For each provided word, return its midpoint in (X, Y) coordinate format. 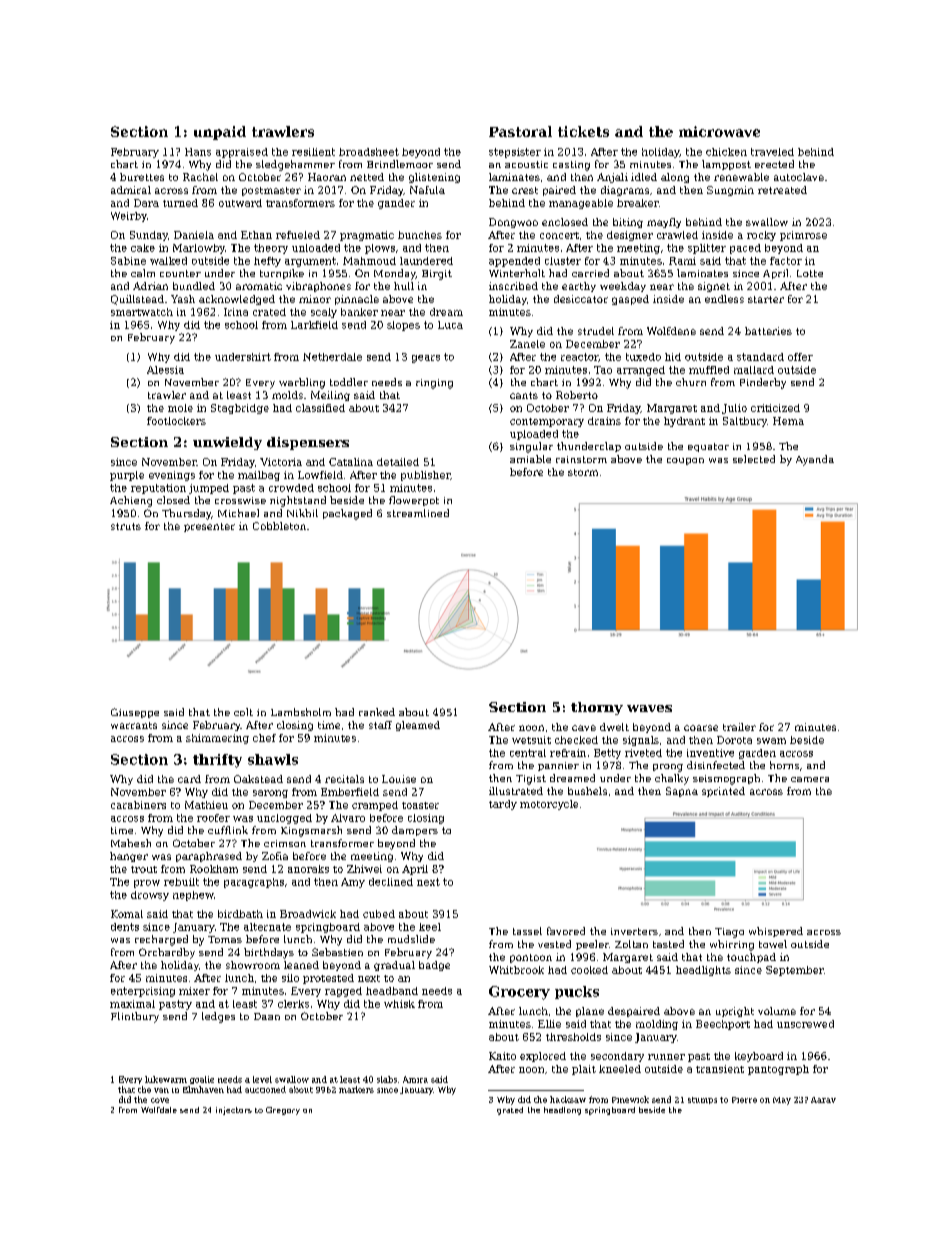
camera (810, 779)
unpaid (220, 133)
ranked (377, 712)
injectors (234, 1111)
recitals (344, 779)
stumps (702, 1100)
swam (771, 741)
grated (510, 1111)
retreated (782, 190)
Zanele (527, 344)
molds (287, 395)
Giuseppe (135, 713)
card (189, 779)
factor (786, 261)
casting (571, 166)
